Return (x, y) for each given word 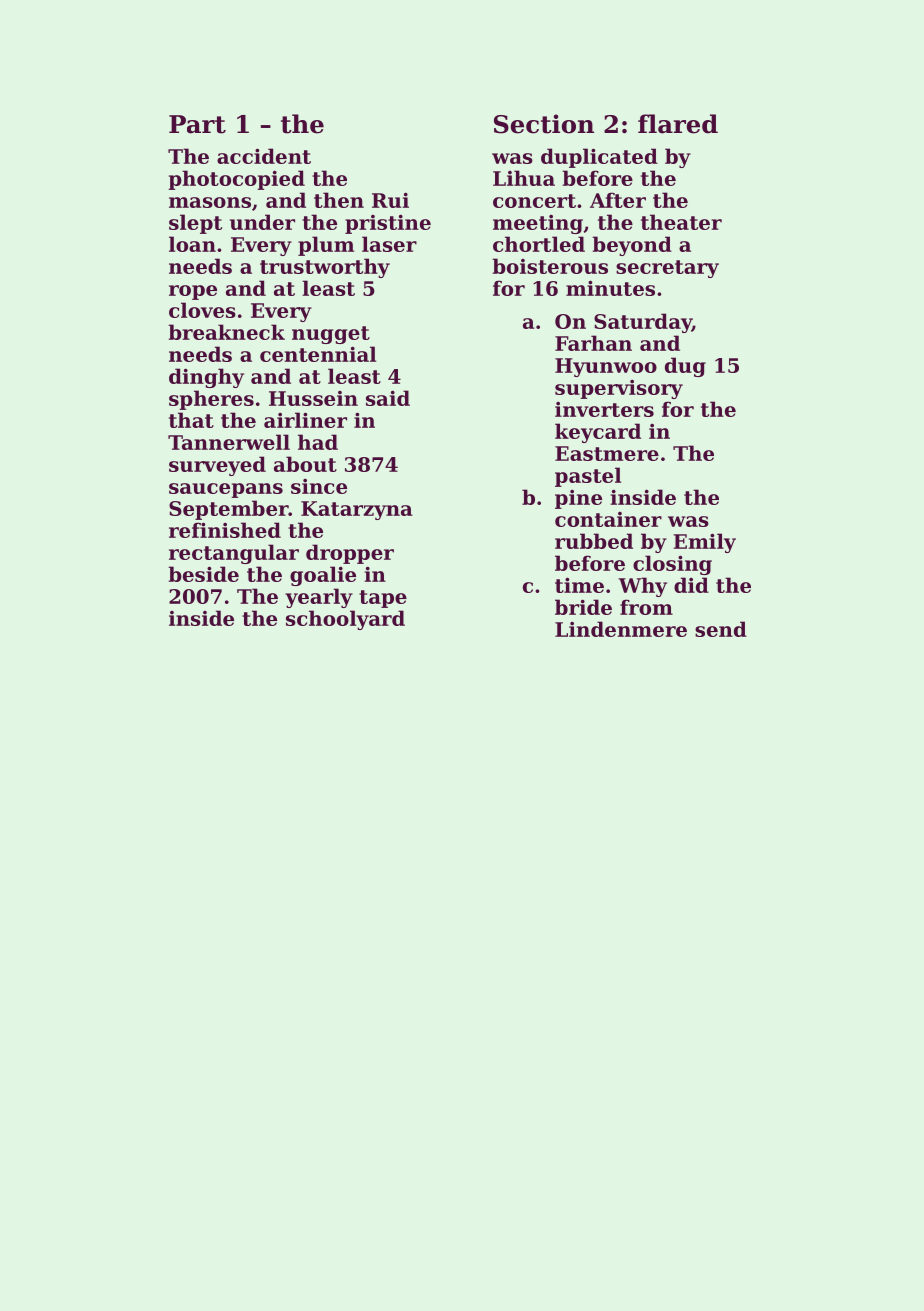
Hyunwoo (606, 367)
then (339, 200)
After (618, 200)
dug (685, 367)
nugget (331, 335)
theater (681, 222)
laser (389, 244)
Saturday (643, 323)
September (229, 510)
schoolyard (345, 620)
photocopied (236, 180)
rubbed (594, 541)
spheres (211, 400)
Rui (390, 200)
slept (195, 224)
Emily (705, 543)
